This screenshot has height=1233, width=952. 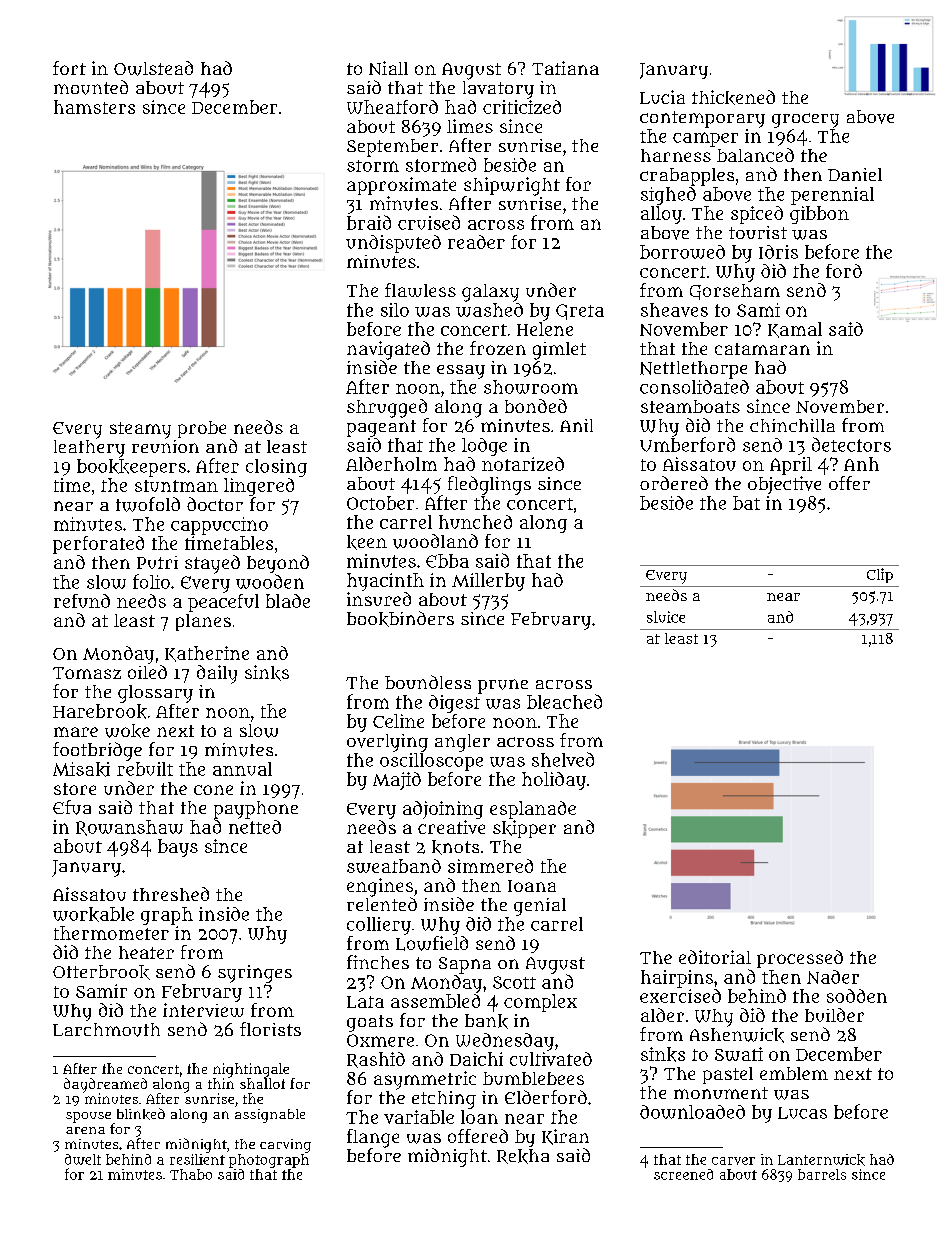 What do you see at coordinates (800, 959) in the screenshot?
I see `processed` at bounding box center [800, 959].
